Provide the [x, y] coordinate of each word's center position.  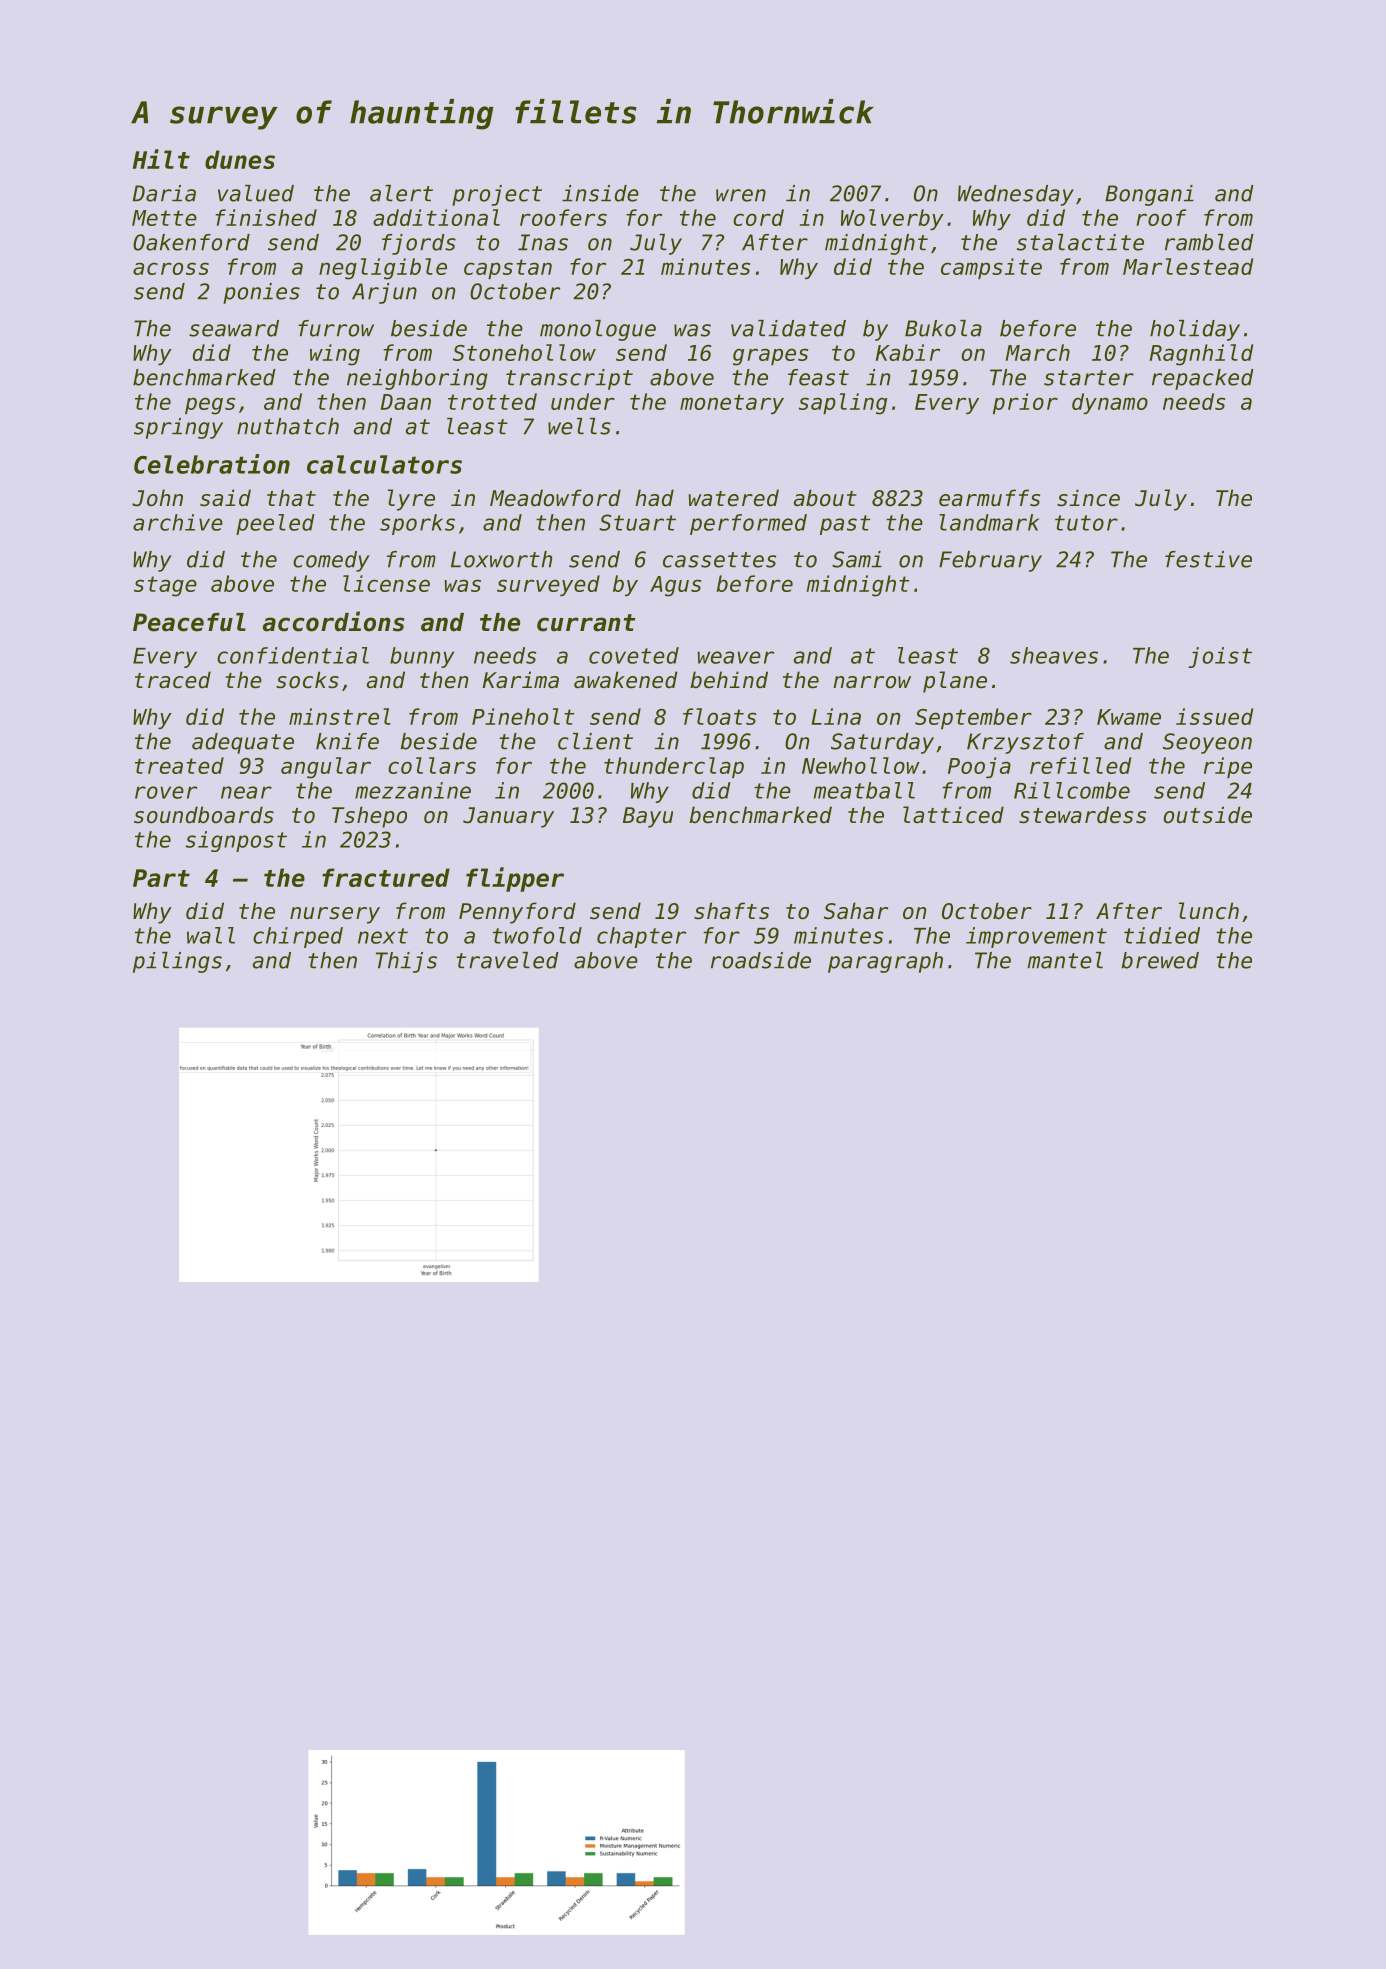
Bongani [1149, 195]
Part [161, 878]
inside [600, 193]
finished [266, 217]
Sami [857, 559]
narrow [872, 682]
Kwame [1129, 717]
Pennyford [517, 913]
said [225, 498]
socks [307, 680]
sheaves [1054, 655]
